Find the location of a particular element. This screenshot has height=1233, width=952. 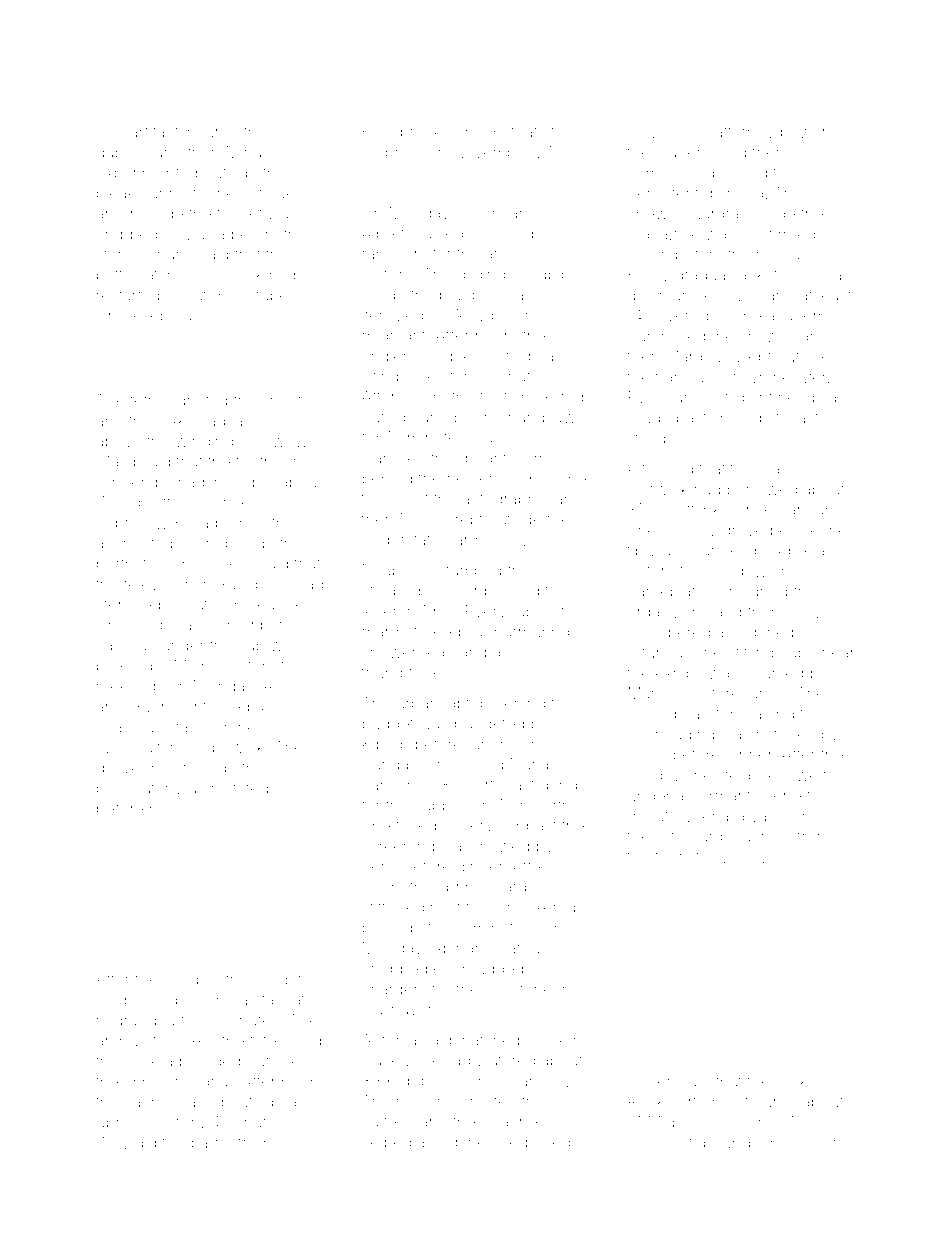

confirmed is located at coordinates (778, 233).
